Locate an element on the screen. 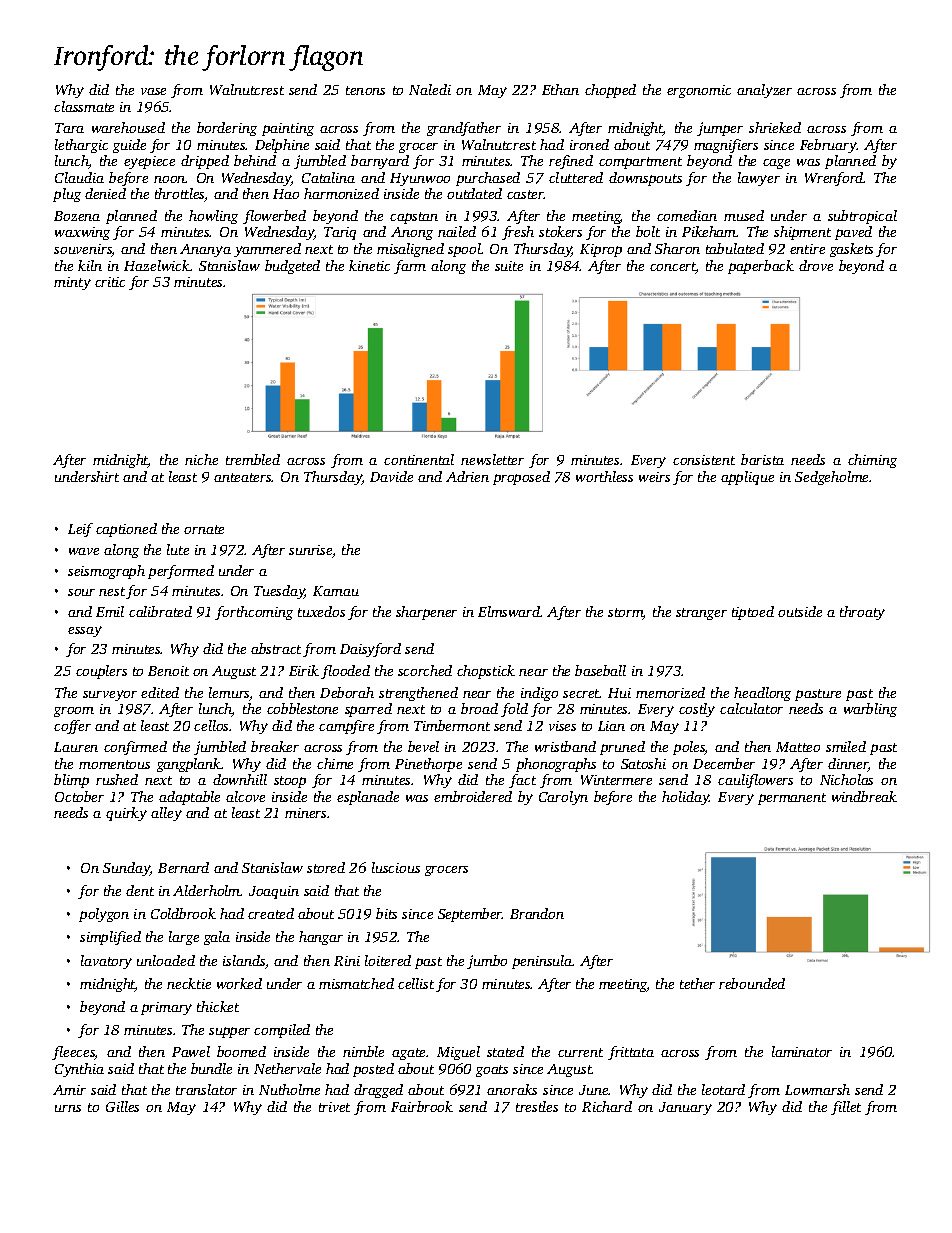 This screenshot has width=952, height=1233. trestles is located at coordinates (537, 1106).
